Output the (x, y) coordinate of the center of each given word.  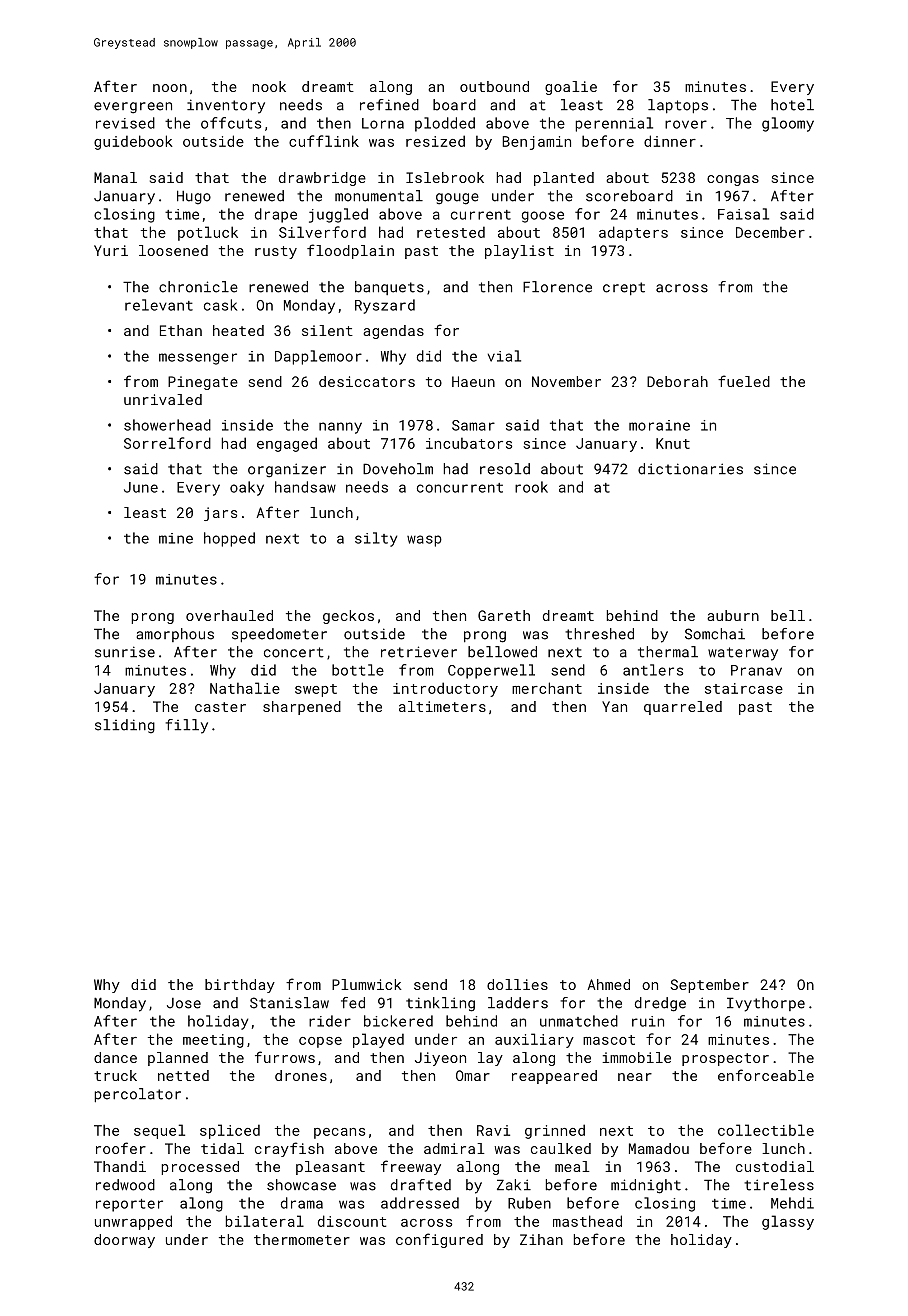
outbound (494, 86)
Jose (184, 1003)
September (709, 986)
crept (624, 288)
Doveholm (398, 469)
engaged (287, 444)
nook (269, 86)
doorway (124, 1241)
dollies (517, 984)
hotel (792, 105)
